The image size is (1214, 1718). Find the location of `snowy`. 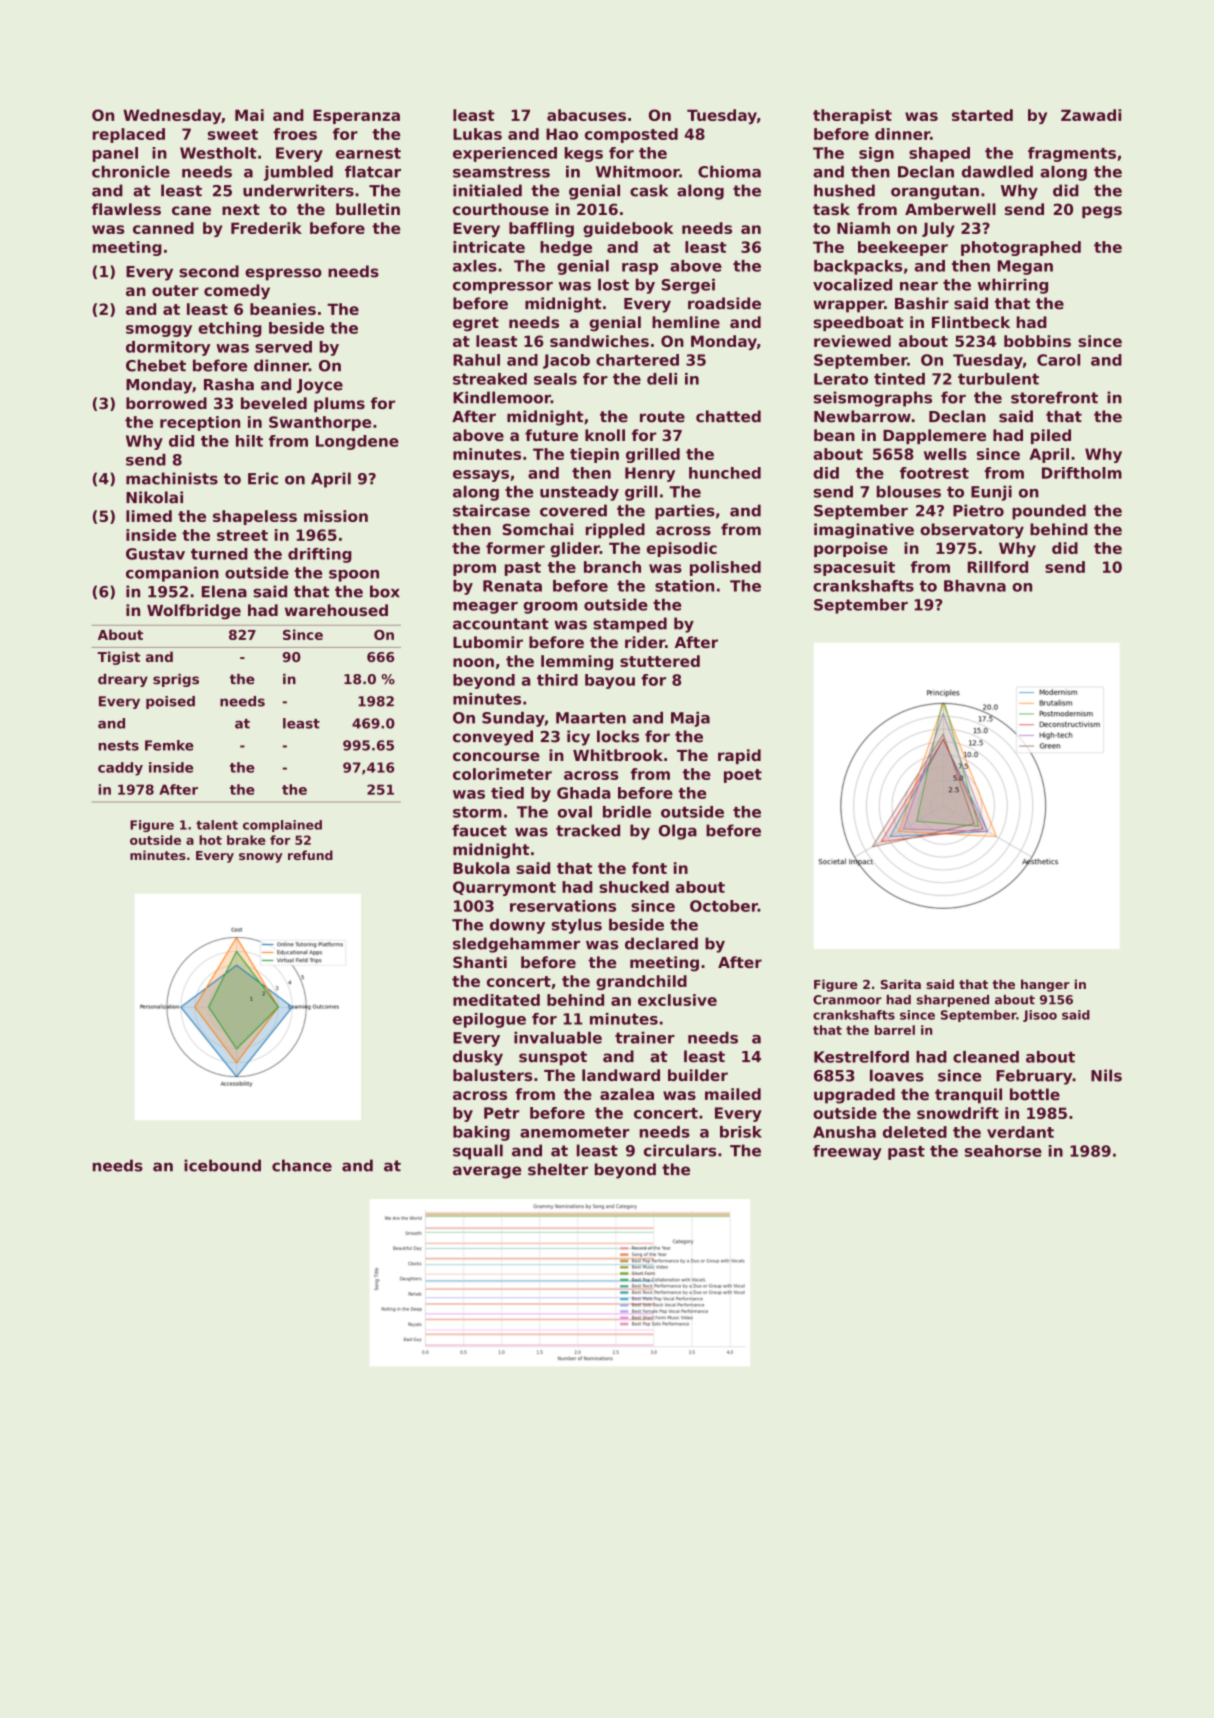

snowy is located at coordinates (261, 858).
